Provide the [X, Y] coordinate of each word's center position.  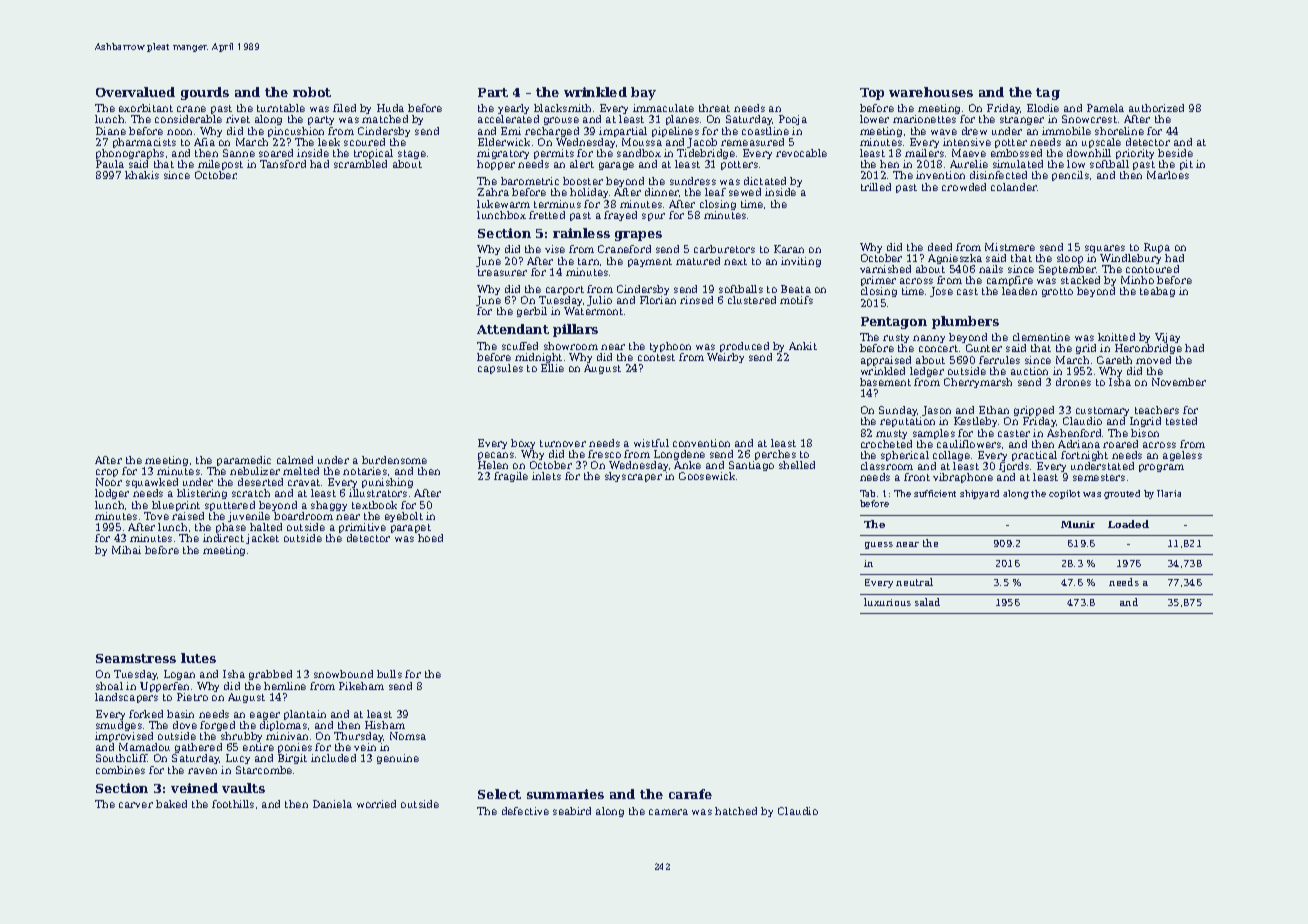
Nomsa [408, 736]
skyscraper [633, 477]
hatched [736, 811]
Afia [204, 142]
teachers [1157, 410]
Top [872, 94]
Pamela [1105, 108]
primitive [362, 528]
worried [376, 804]
